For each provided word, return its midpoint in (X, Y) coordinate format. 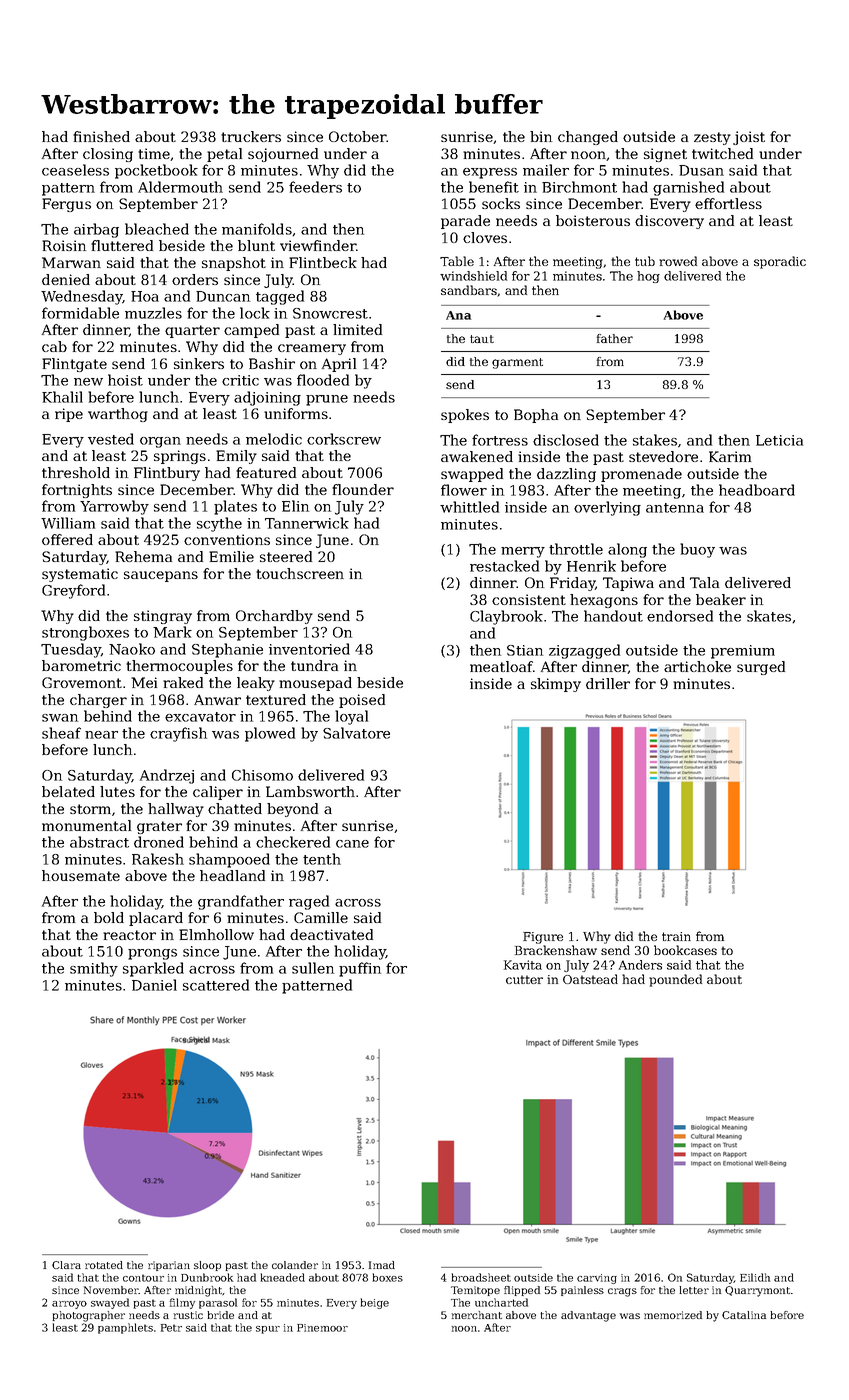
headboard (757, 490)
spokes (465, 416)
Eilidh (755, 1277)
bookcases (685, 950)
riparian (169, 1266)
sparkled (153, 969)
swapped (472, 475)
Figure (543, 938)
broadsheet (481, 1277)
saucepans (161, 576)
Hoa (145, 296)
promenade (641, 475)
